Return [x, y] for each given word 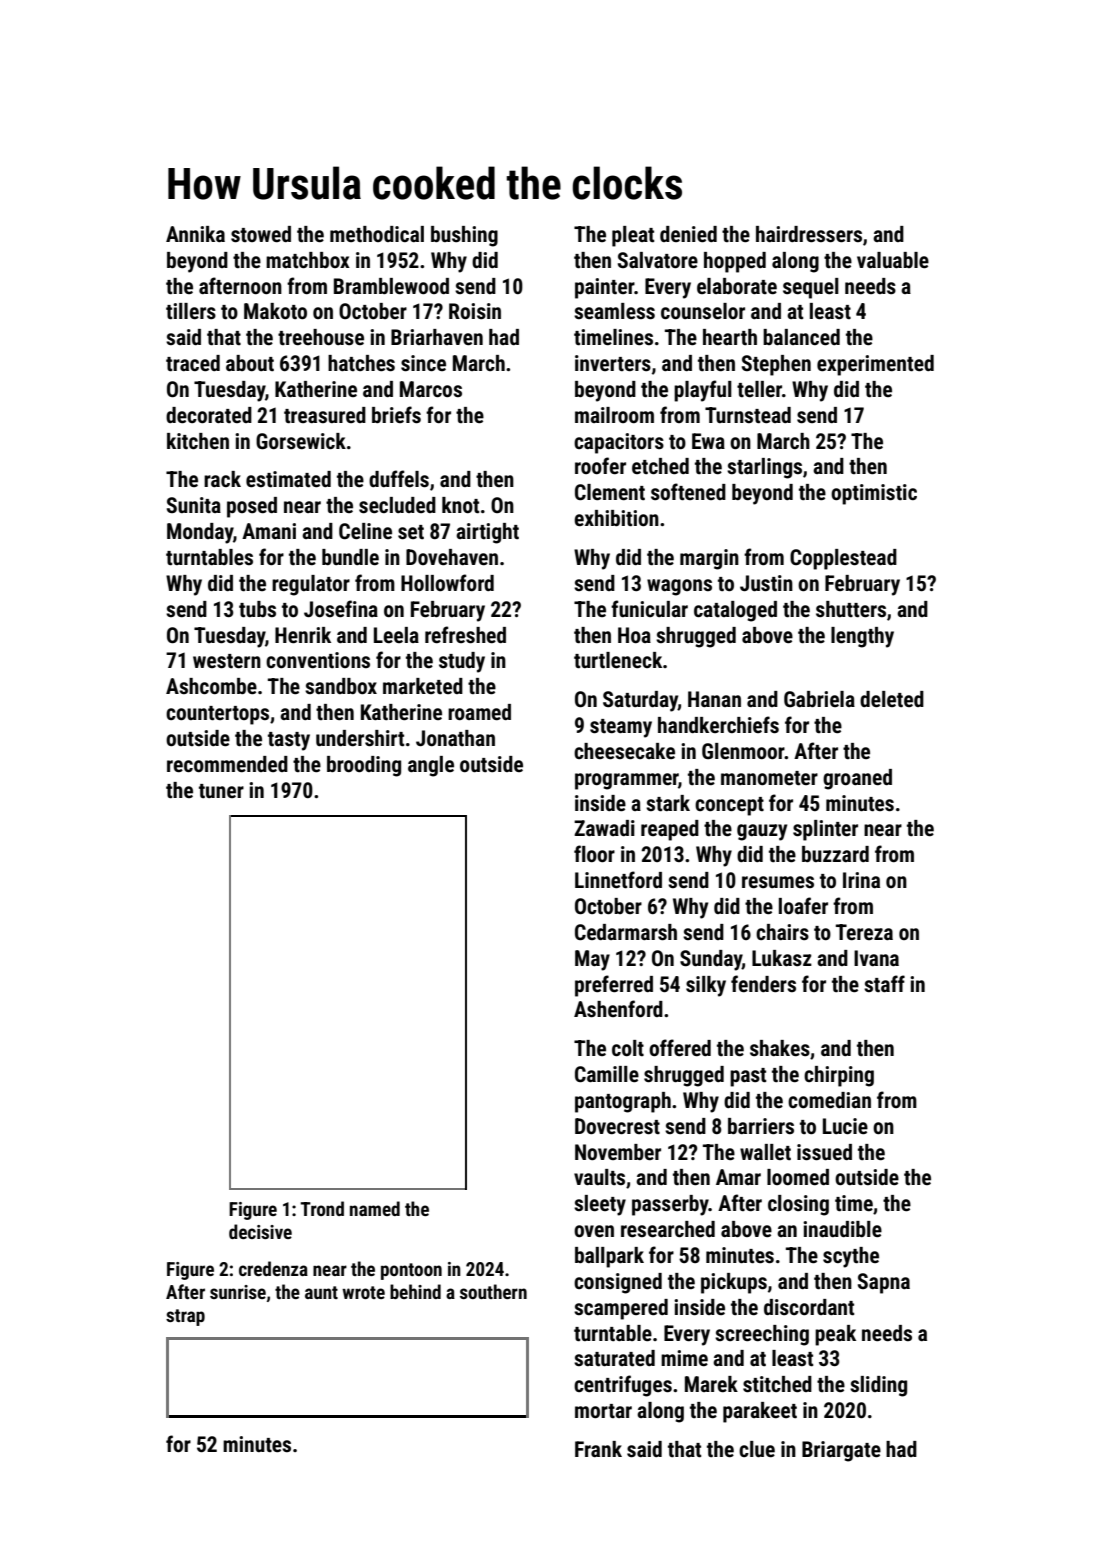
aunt [321, 1292]
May [592, 960]
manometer [769, 778]
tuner [221, 791]
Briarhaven [437, 337]
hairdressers [809, 234]
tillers [191, 311]
